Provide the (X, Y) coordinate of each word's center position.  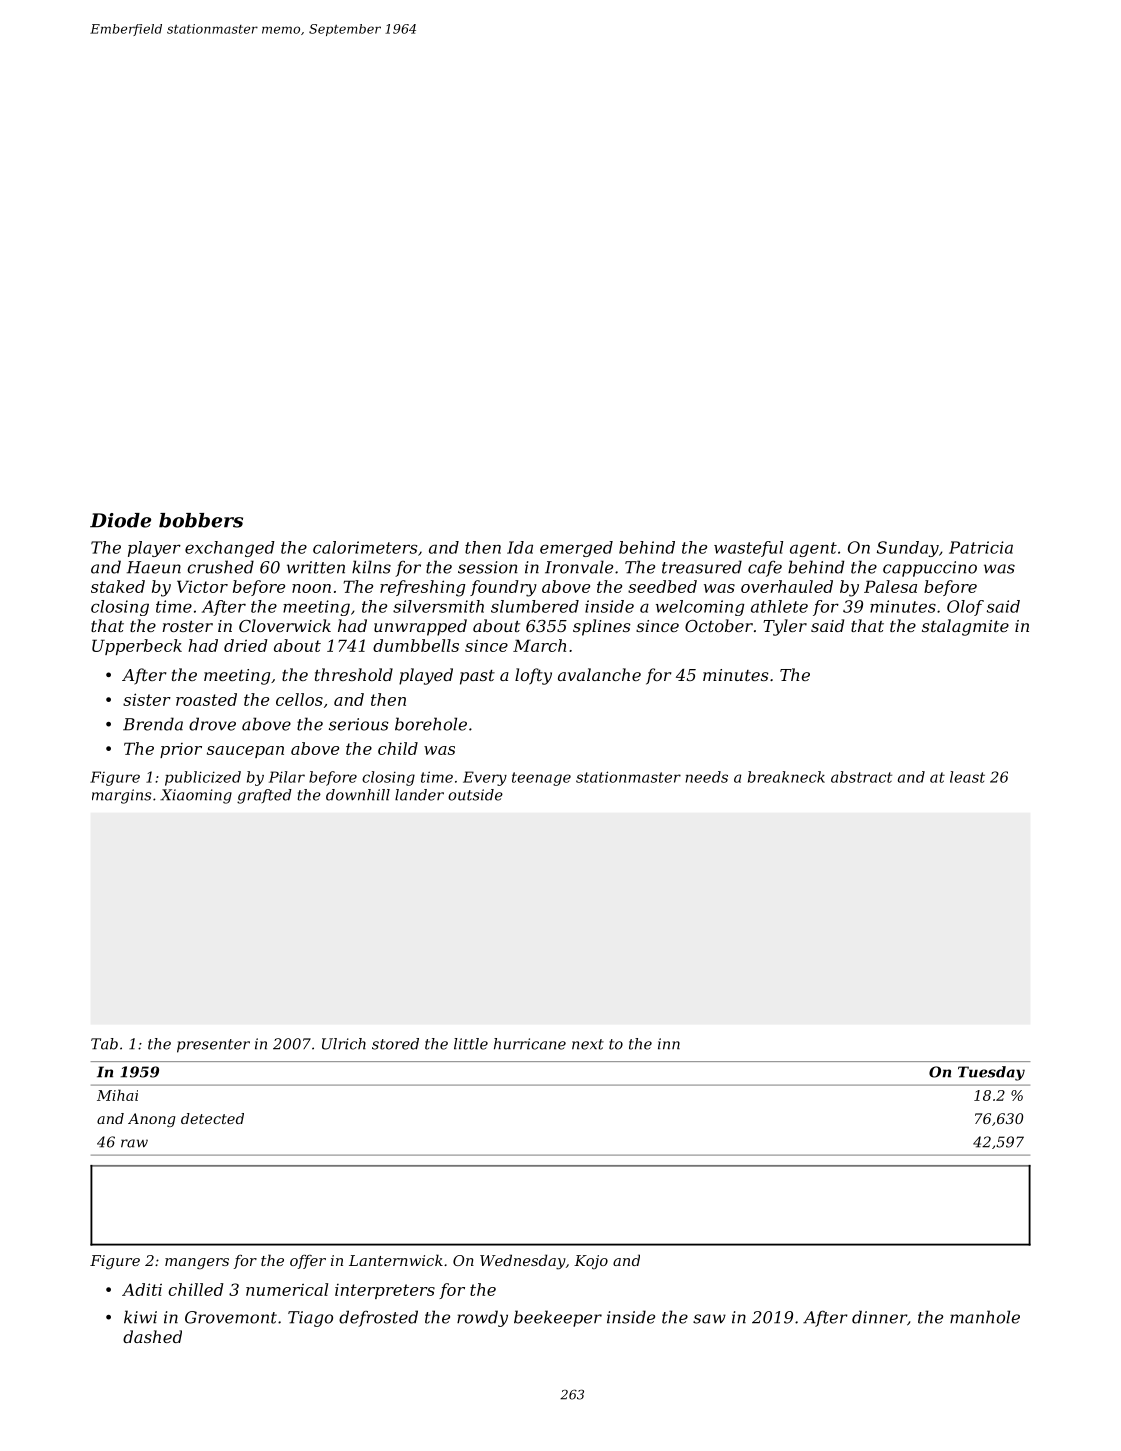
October (719, 625)
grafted (264, 796)
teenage (541, 779)
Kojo (591, 1262)
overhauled (787, 586)
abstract (861, 777)
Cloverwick (285, 625)
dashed (152, 1336)
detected (212, 1118)
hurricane (530, 1044)
